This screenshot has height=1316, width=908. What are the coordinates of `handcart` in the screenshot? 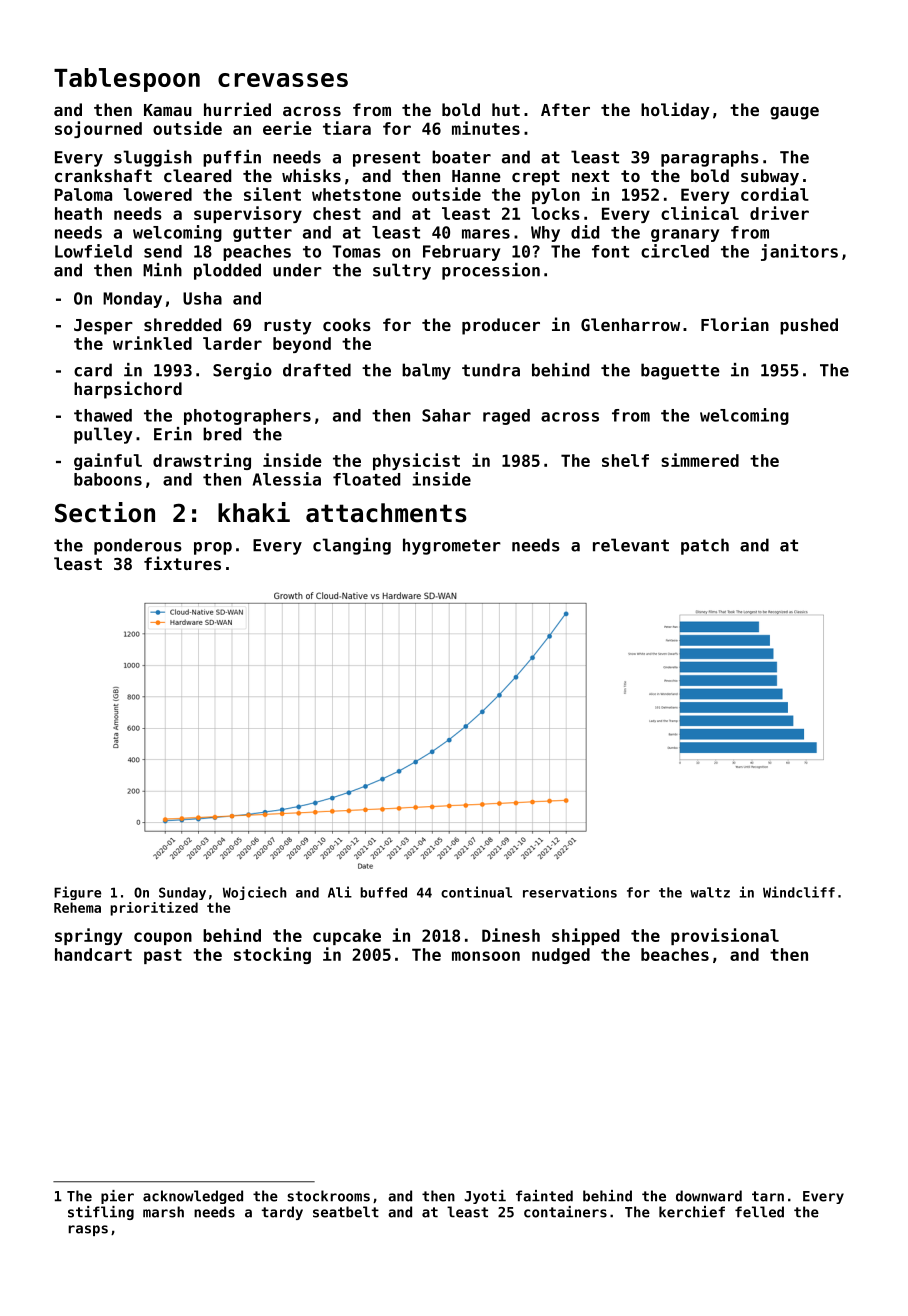 It's located at (93, 954).
